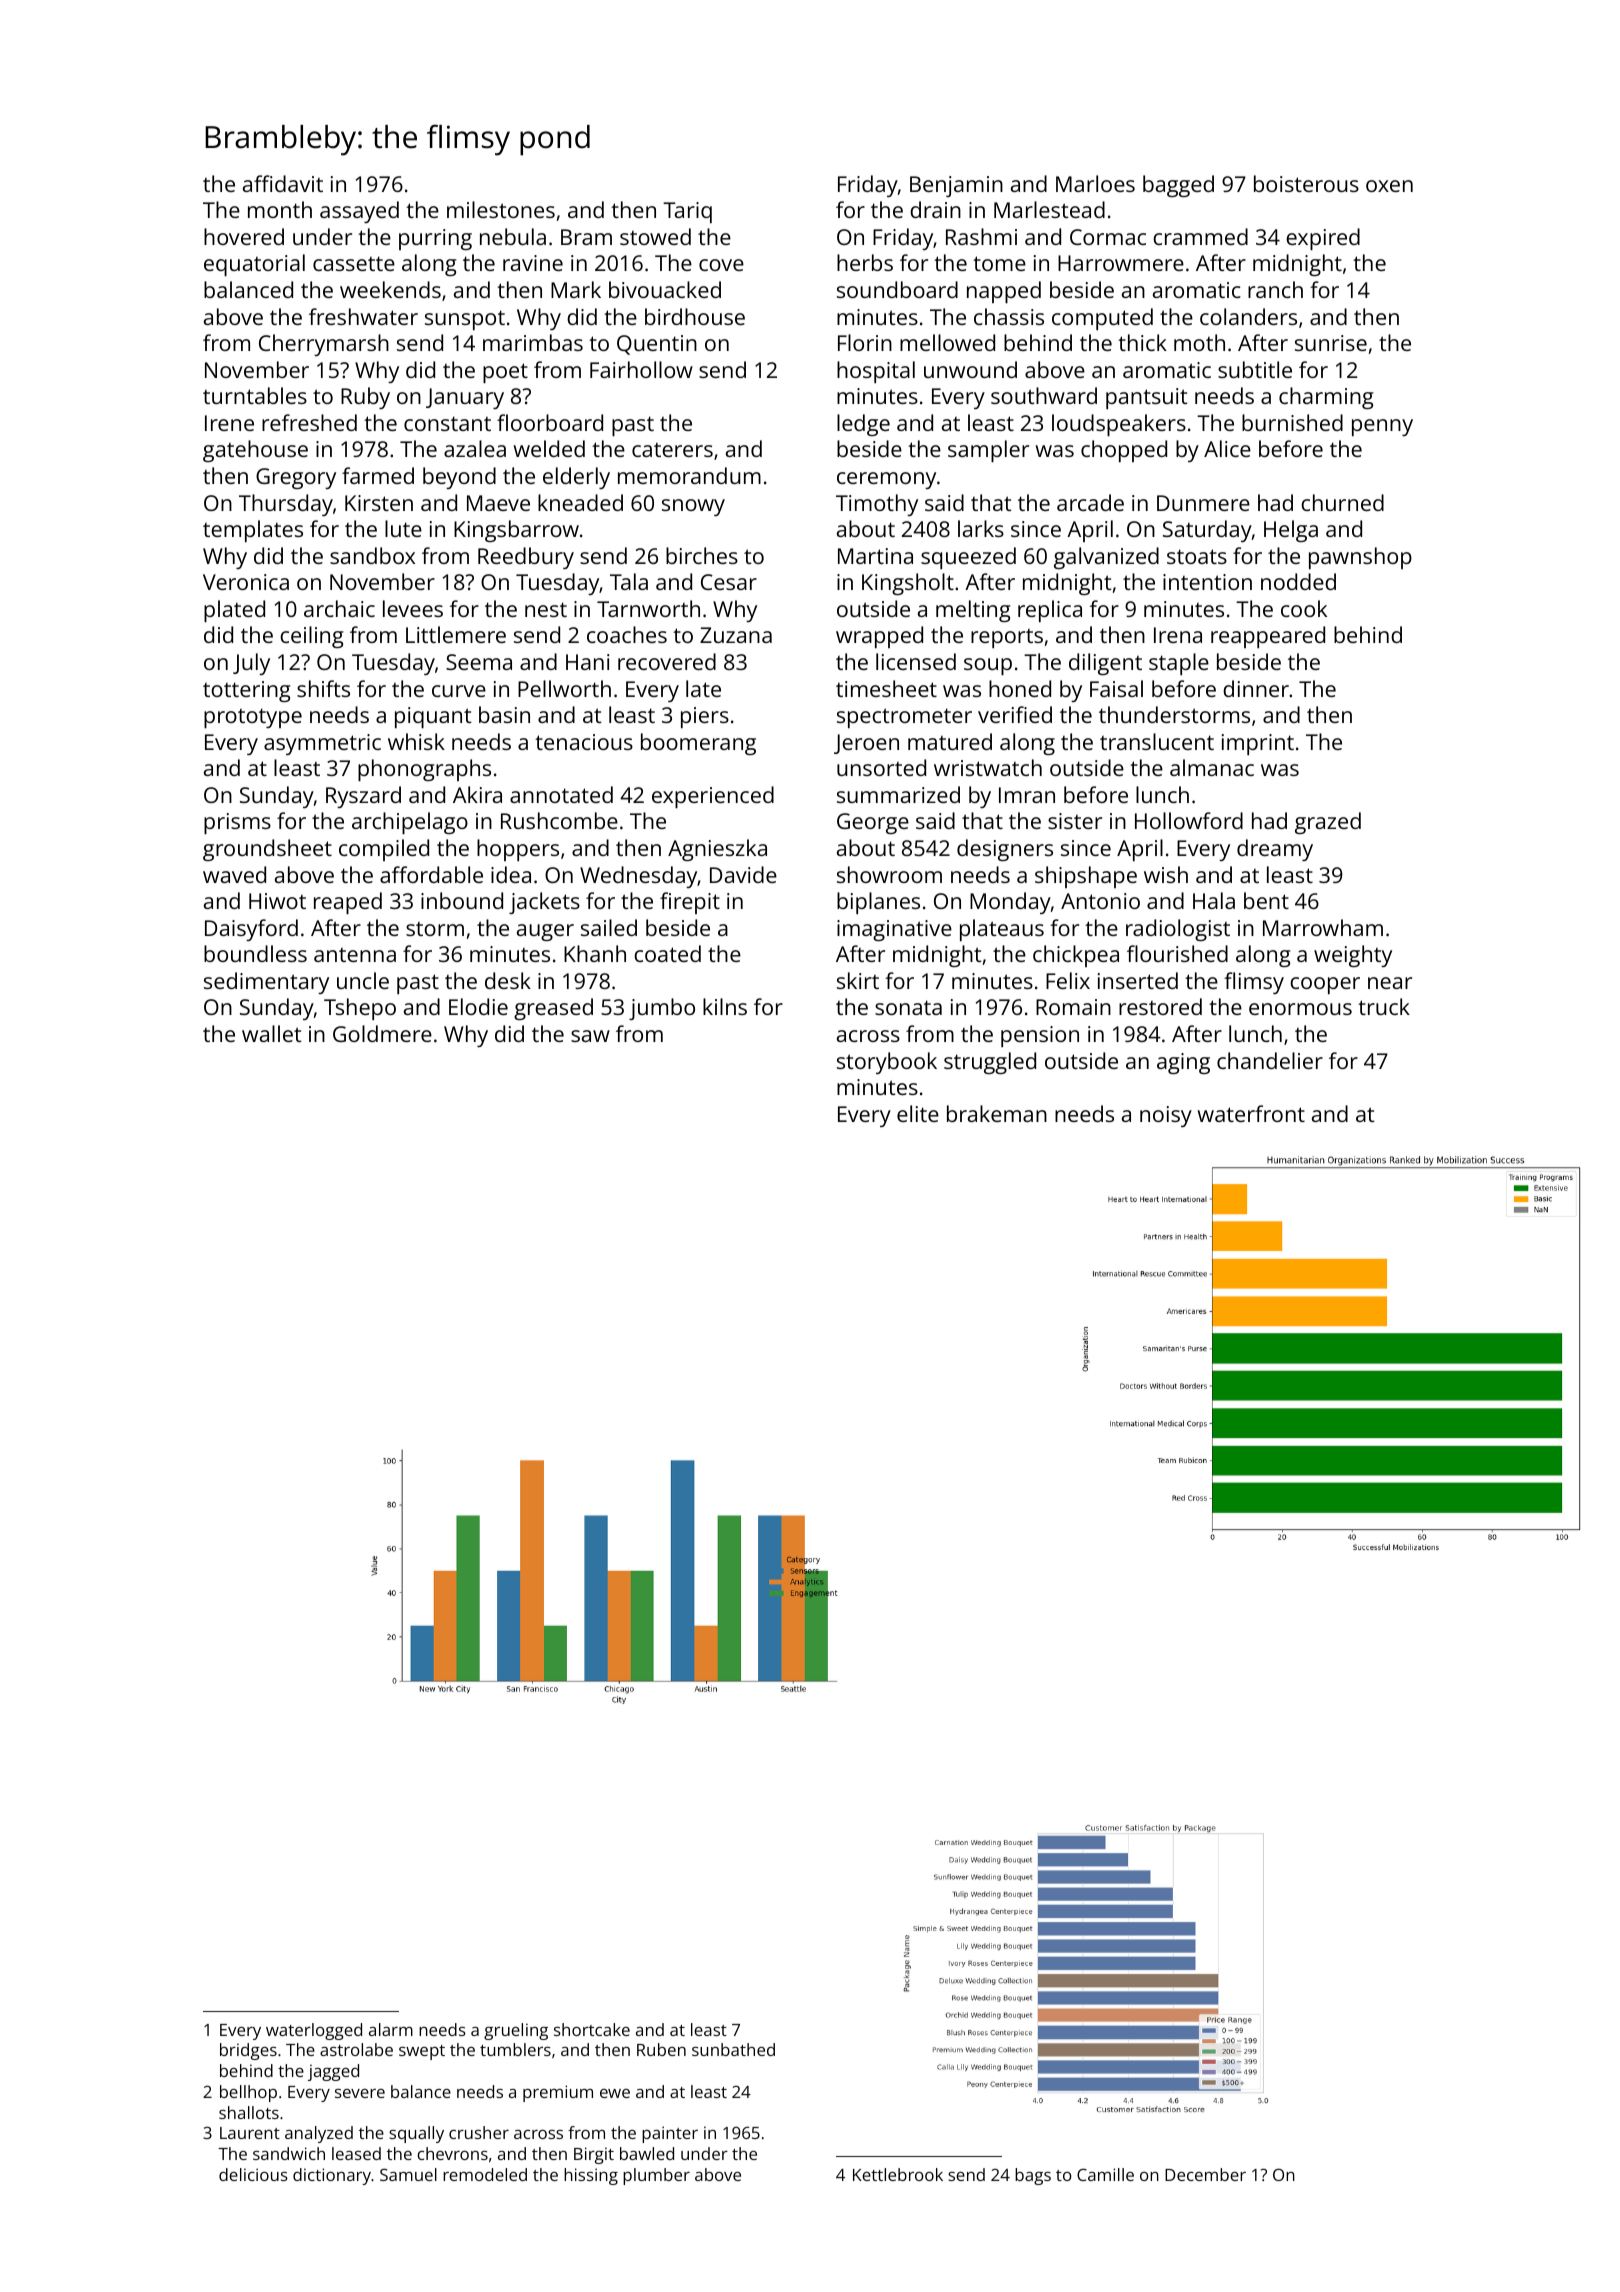 Image resolution: width=1620 pixels, height=2292 pixels. I want to click on Ryszard, so click(363, 797).
